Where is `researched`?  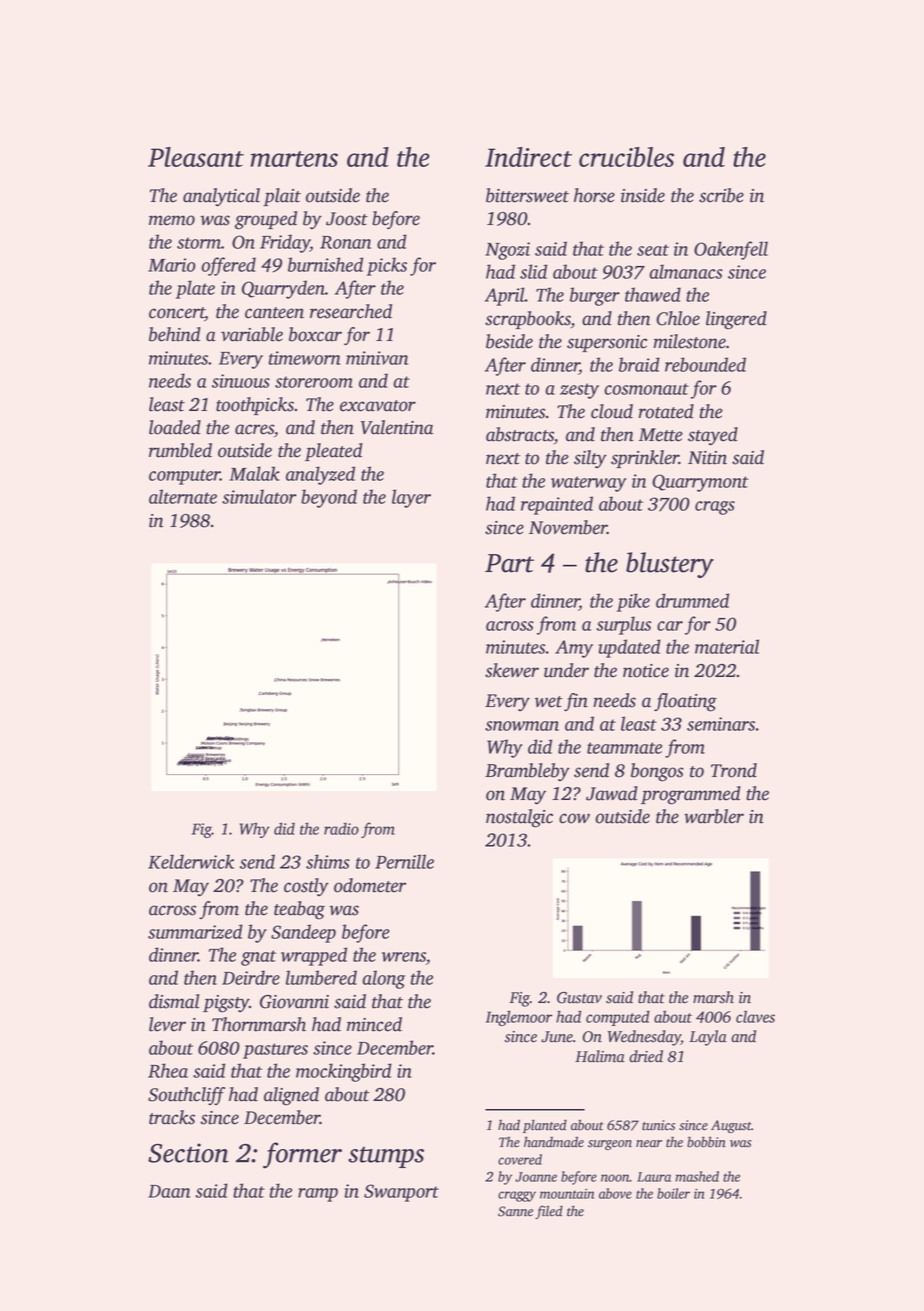
researched is located at coordinates (351, 311).
